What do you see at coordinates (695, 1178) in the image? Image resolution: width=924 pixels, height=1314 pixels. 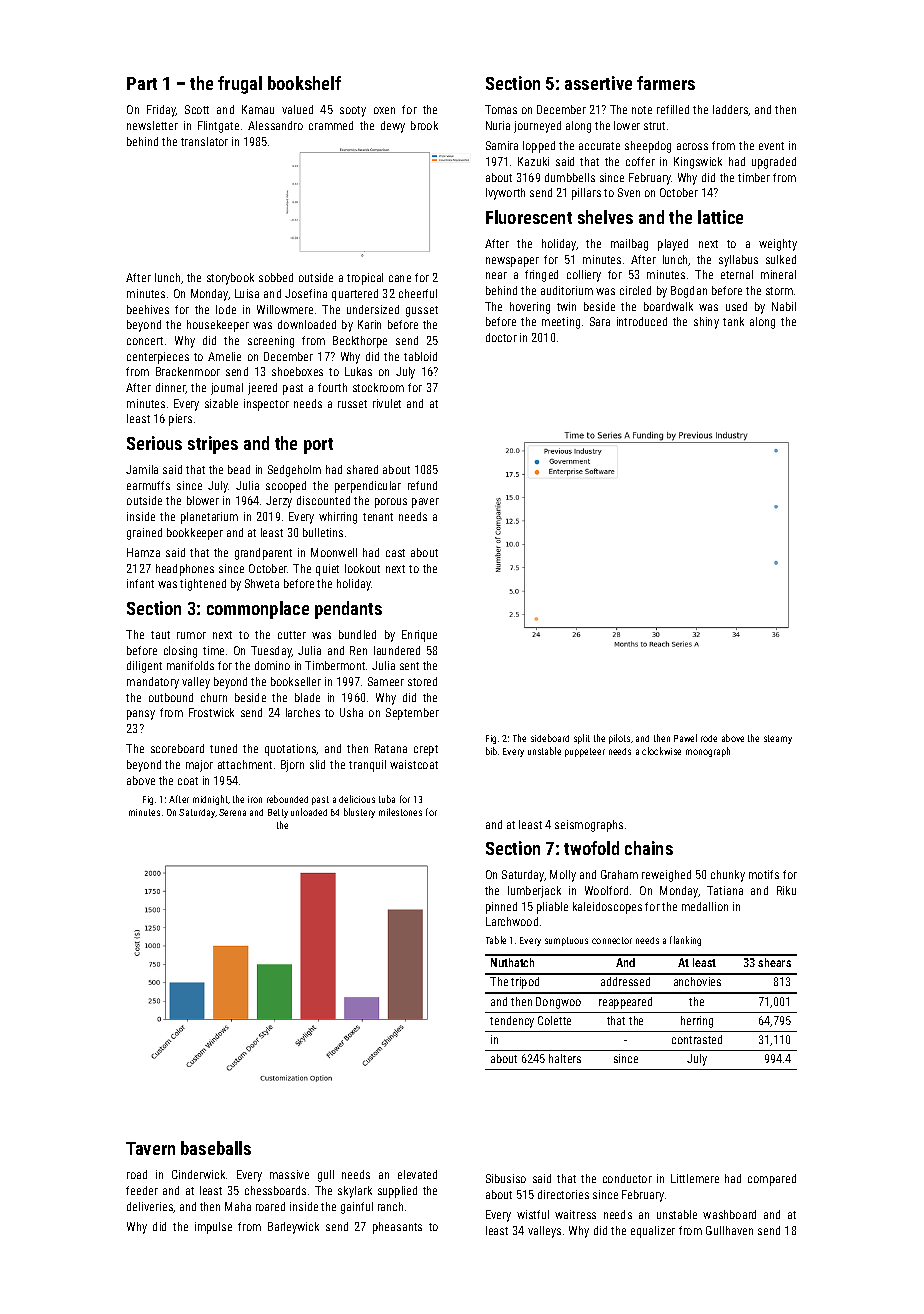 I see `Littlemere` at bounding box center [695, 1178].
